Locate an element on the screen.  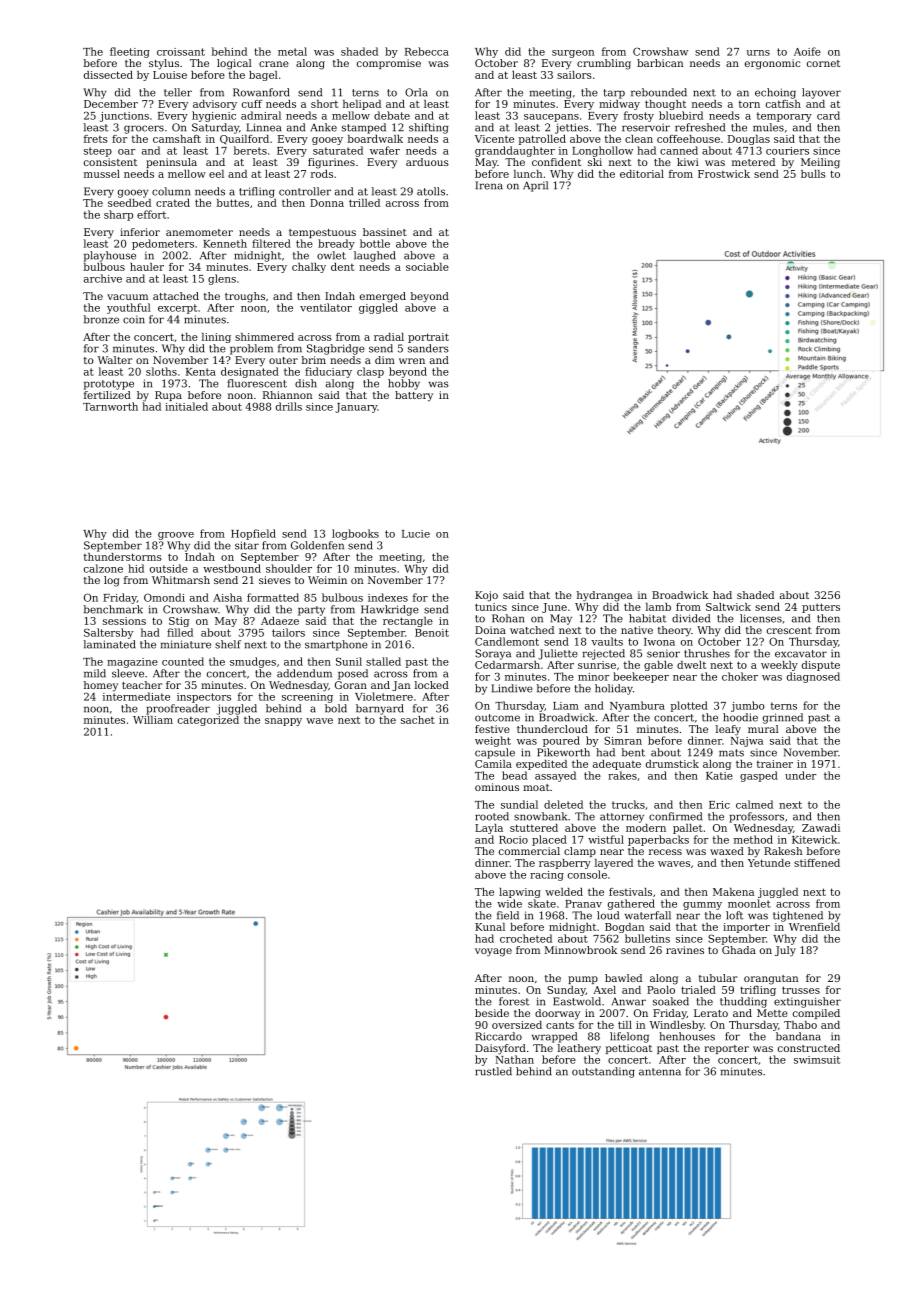
voyage is located at coordinates (493, 952).
